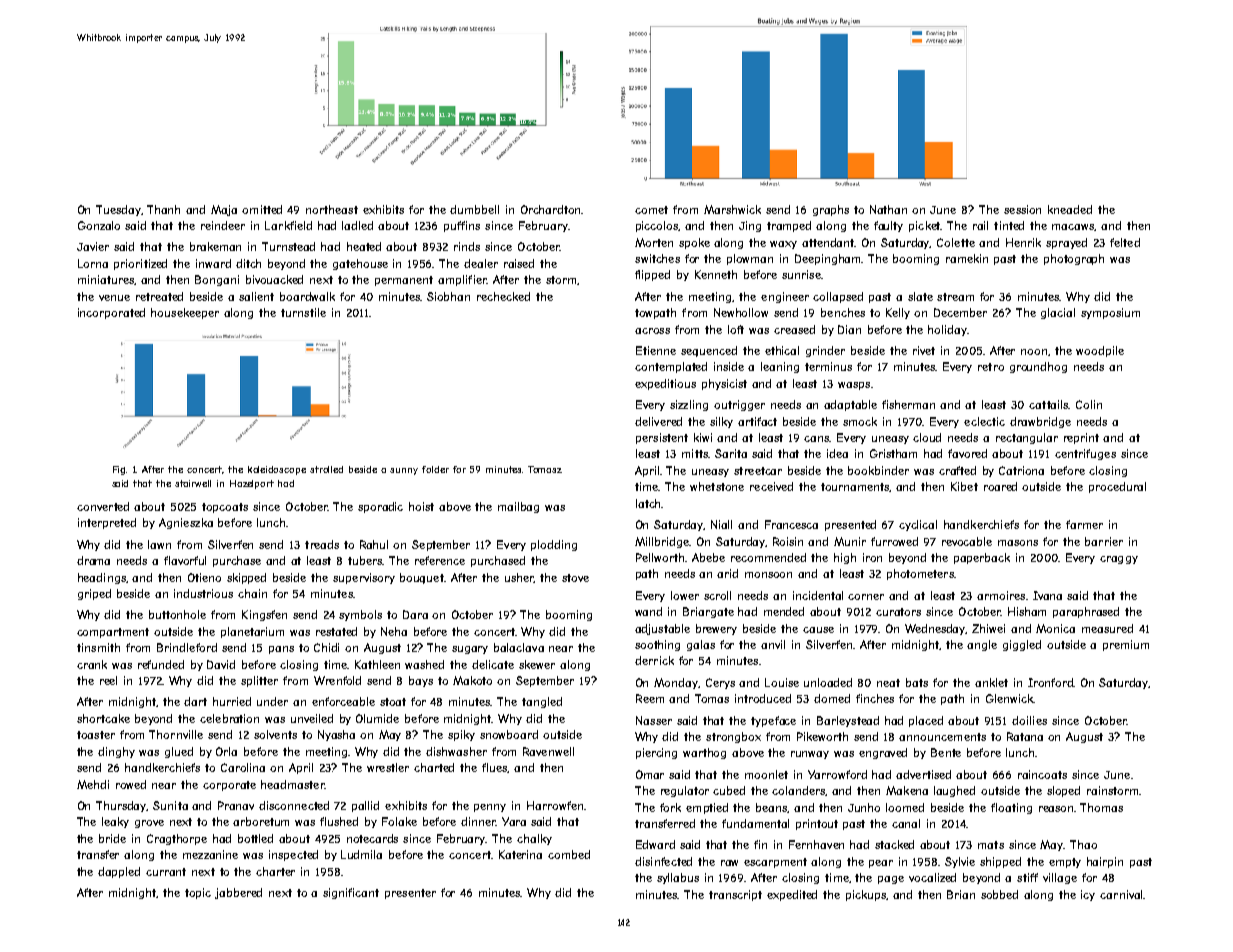  Describe the element at coordinates (225, 508) in the screenshot. I see `topcoats` at that location.
